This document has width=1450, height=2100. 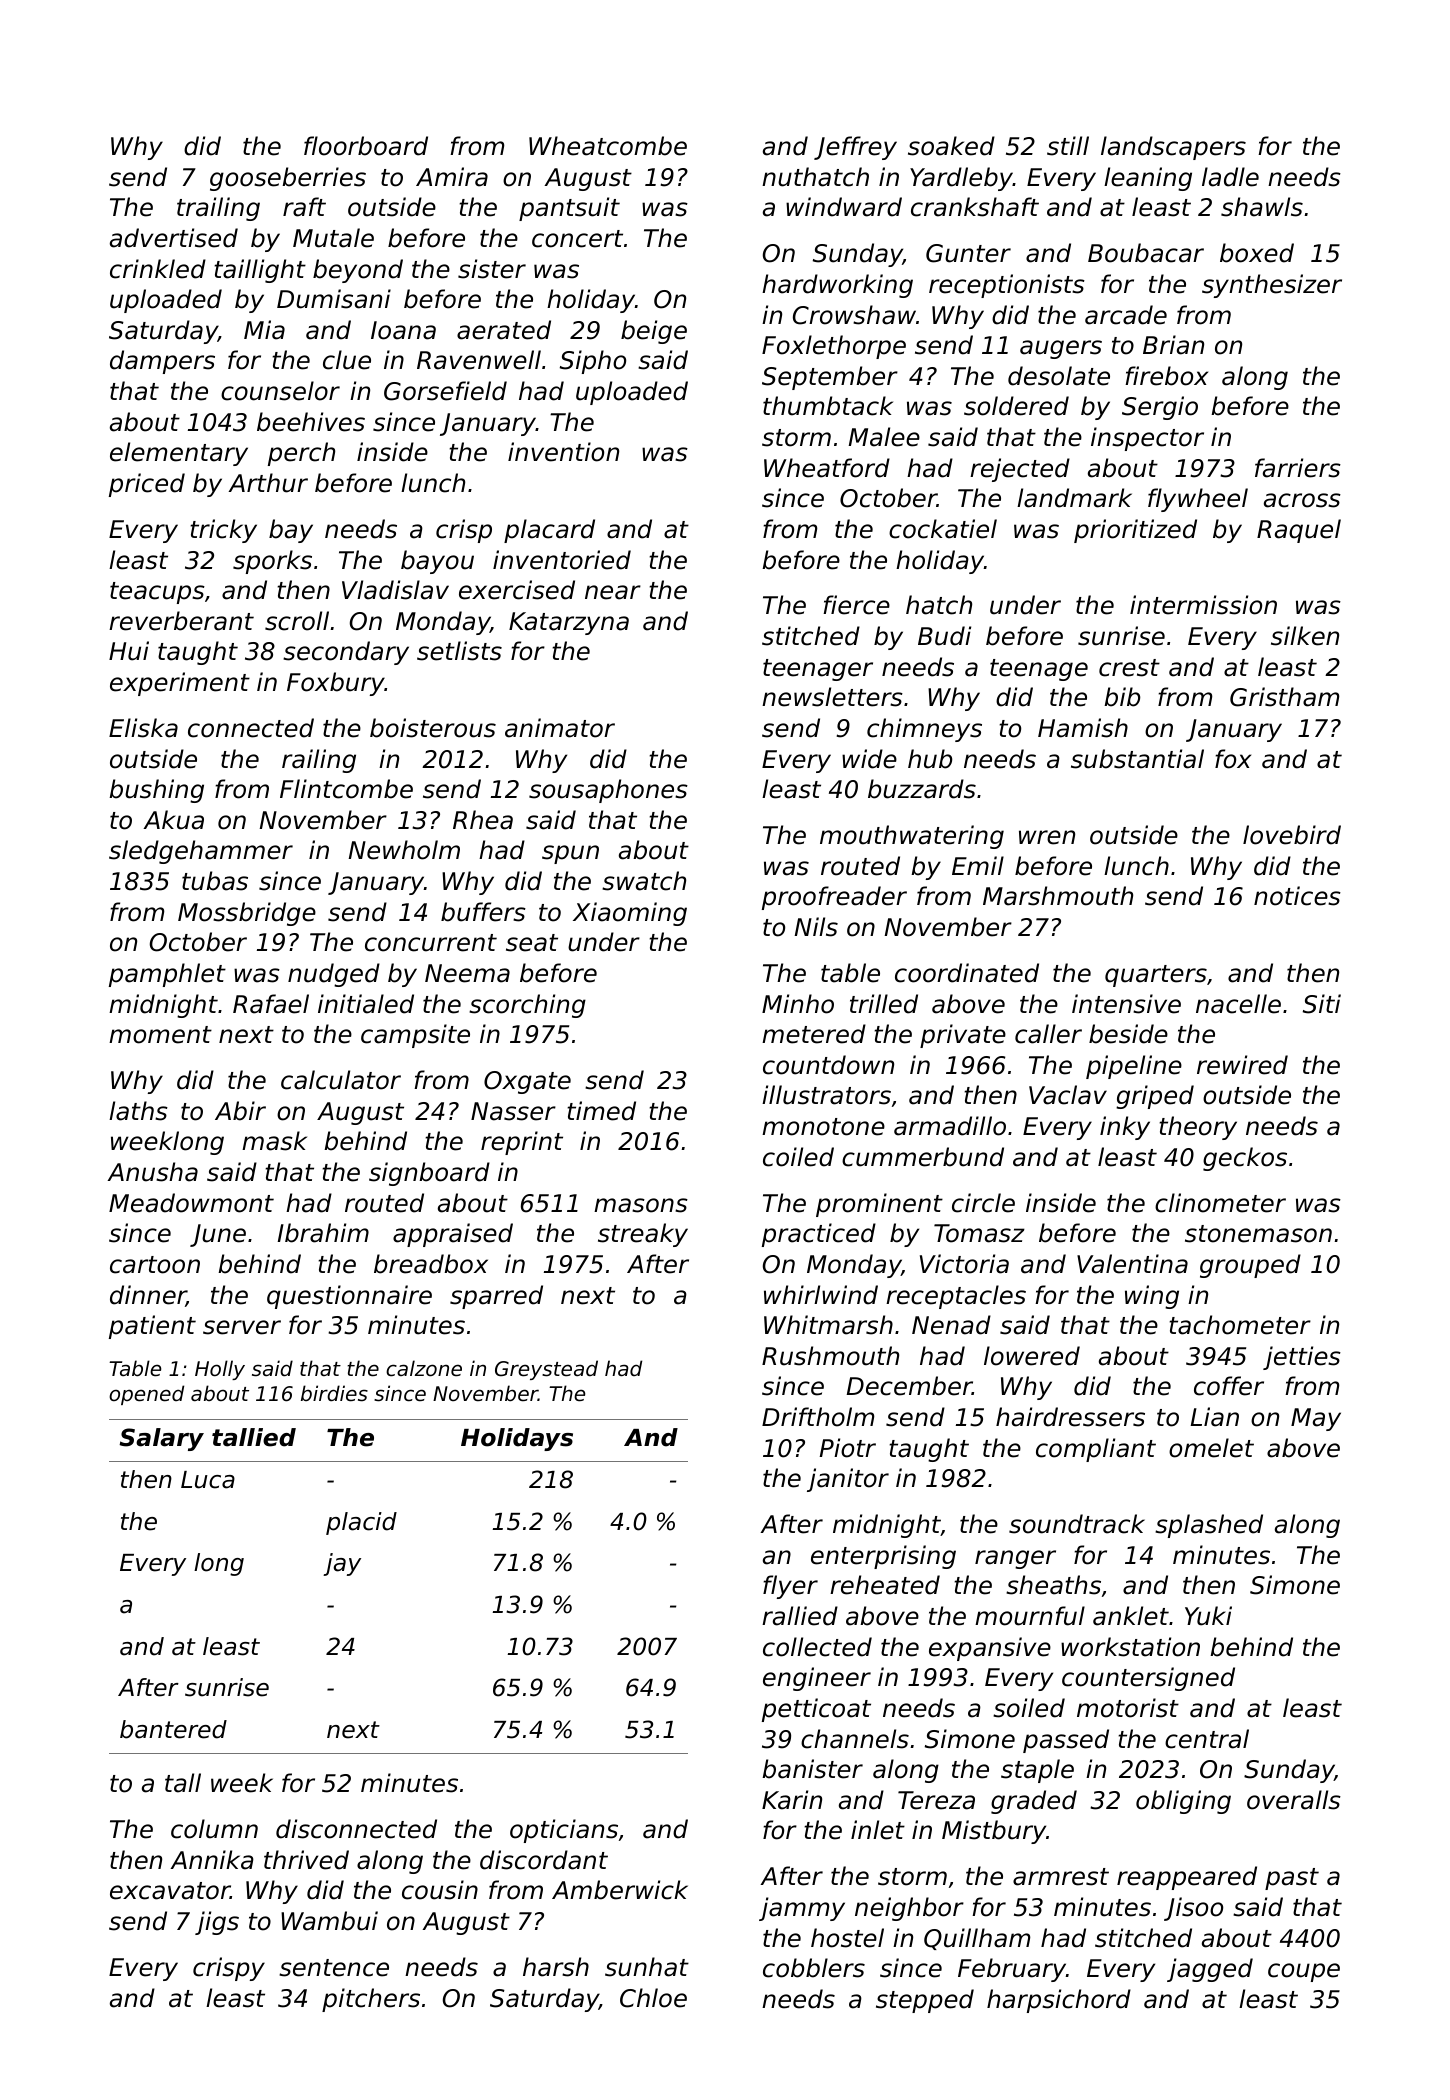 I want to click on jagged, so click(x=1210, y=1970).
